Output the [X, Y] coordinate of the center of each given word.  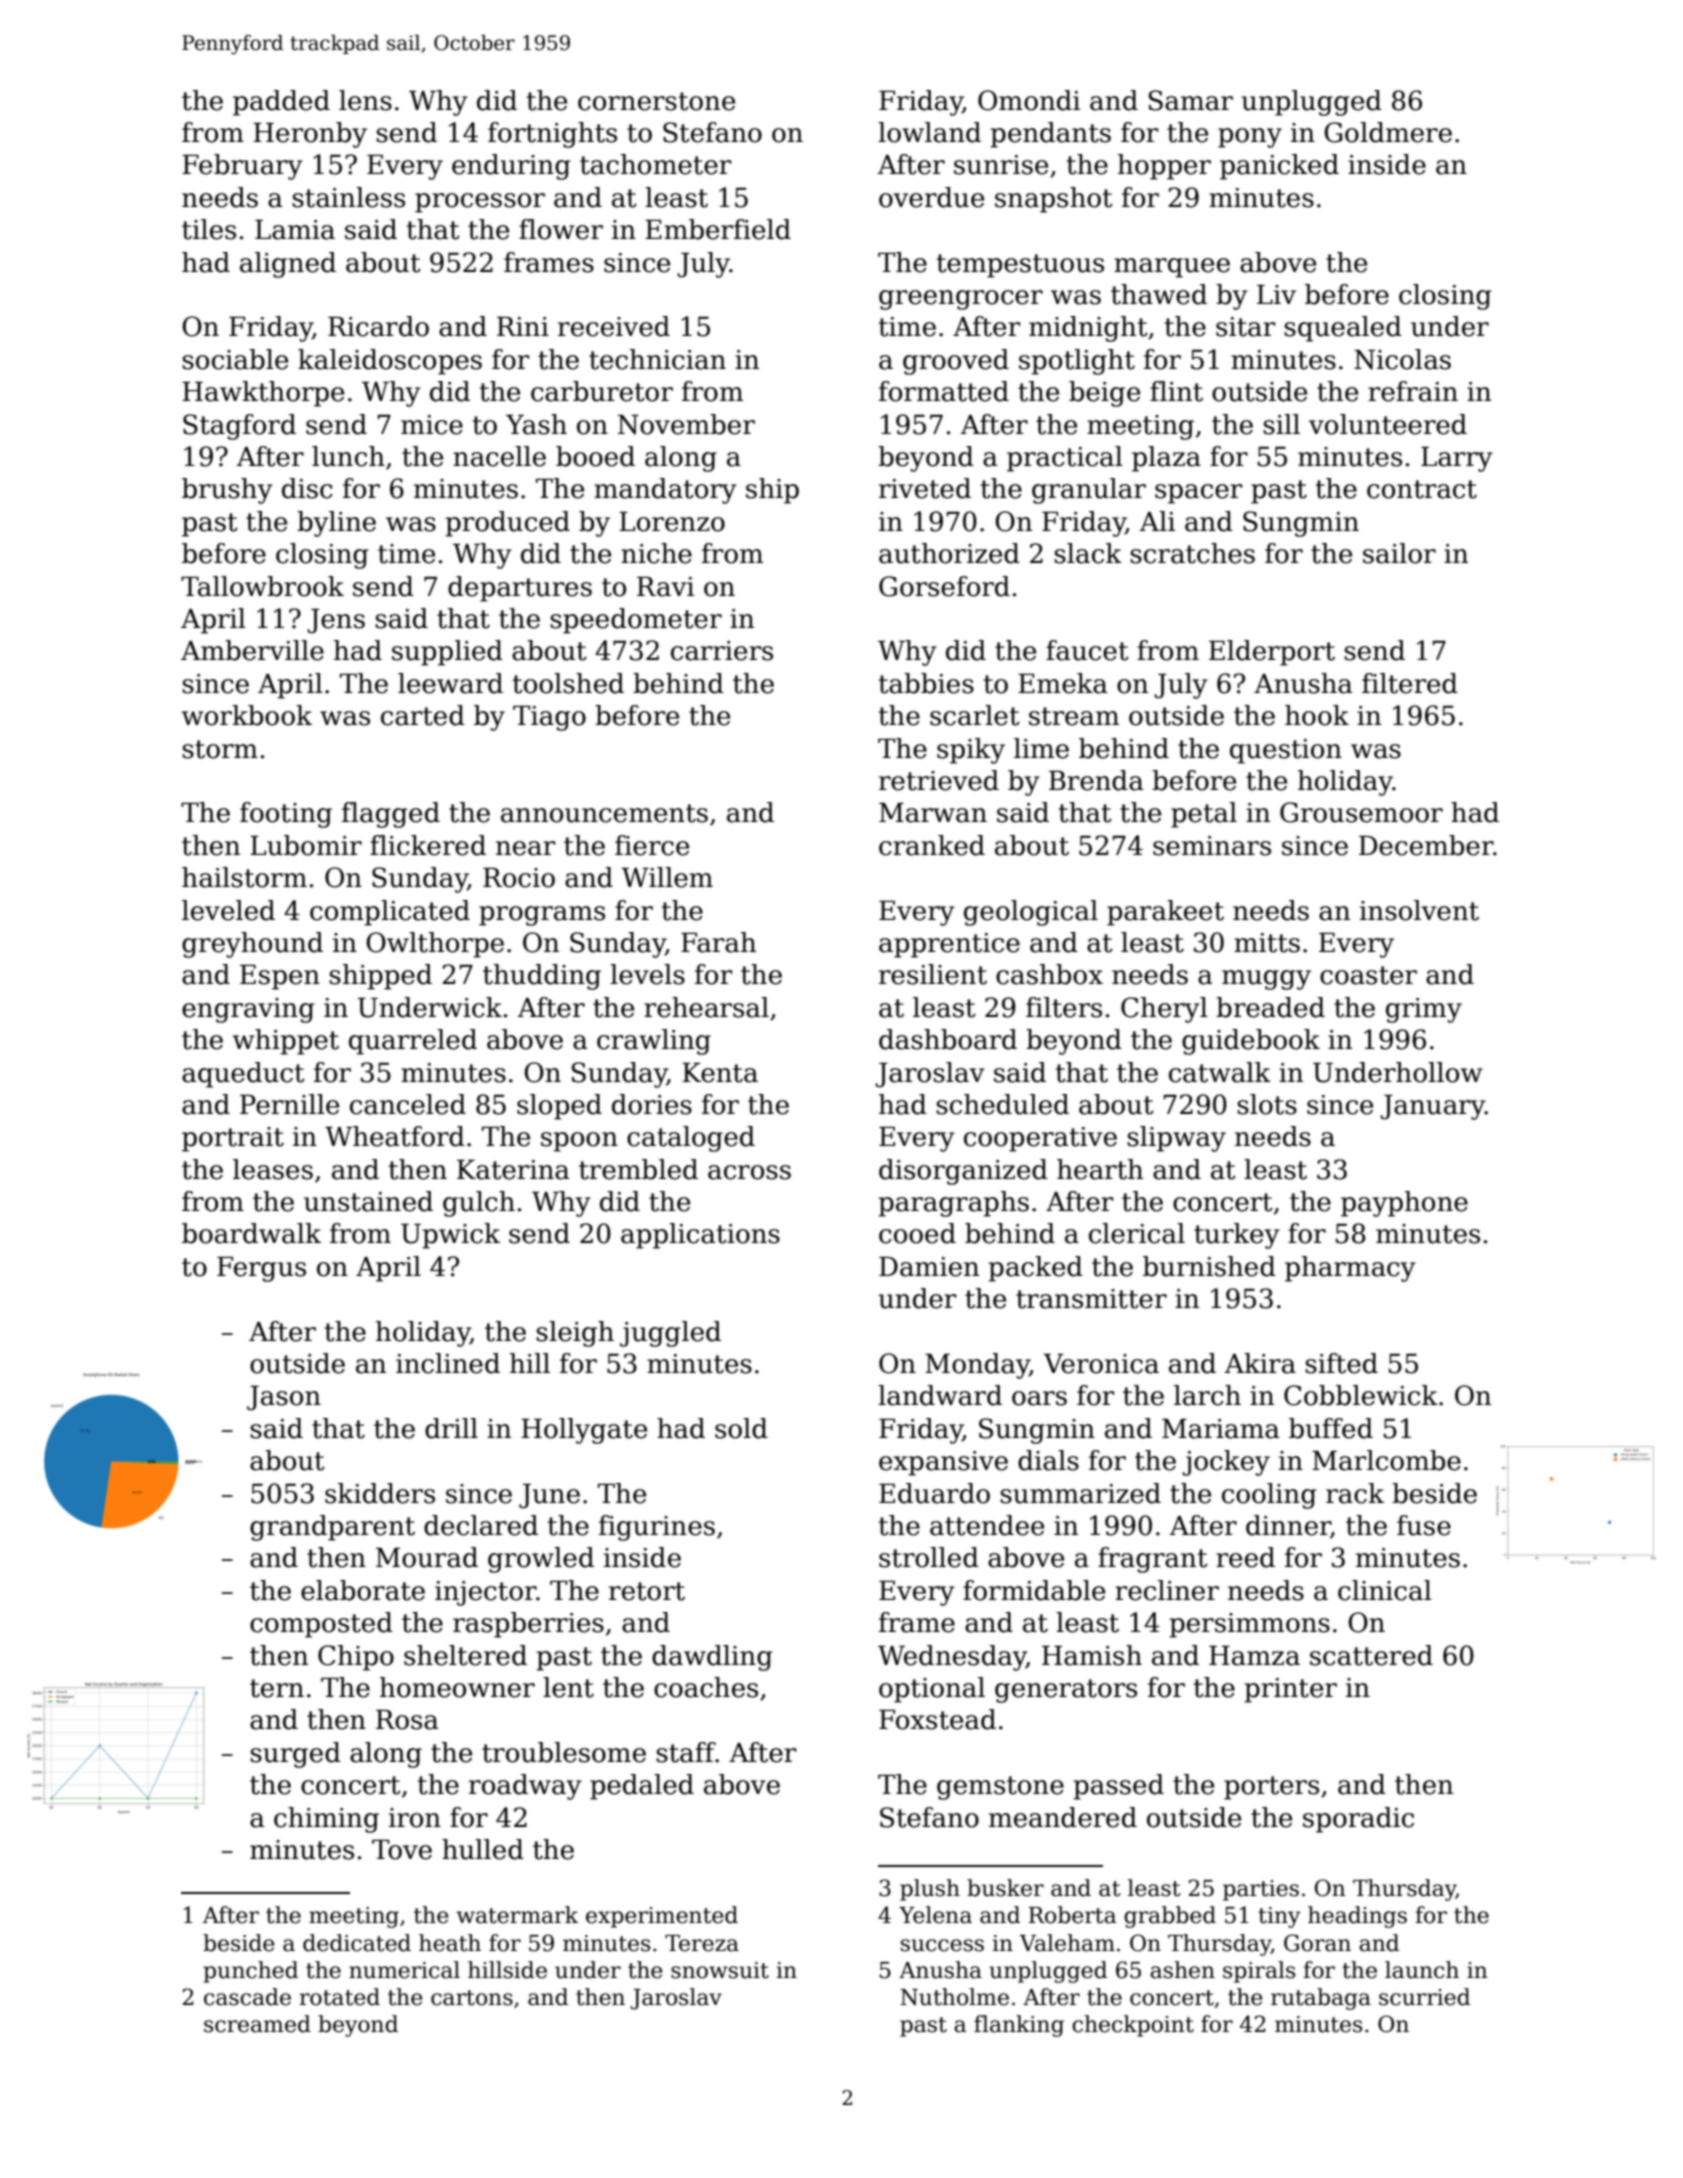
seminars [1212, 846]
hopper [1164, 167]
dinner [1288, 1526]
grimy [1424, 1010]
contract [1422, 489]
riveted [925, 488]
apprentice [949, 945]
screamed [257, 2024]
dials [1048, 1460]
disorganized [963, 1172]
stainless [348, 197]
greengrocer [961, 300]
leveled [228, 910]
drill [451, 1428]
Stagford [239, 427]
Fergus [261, 1269]
